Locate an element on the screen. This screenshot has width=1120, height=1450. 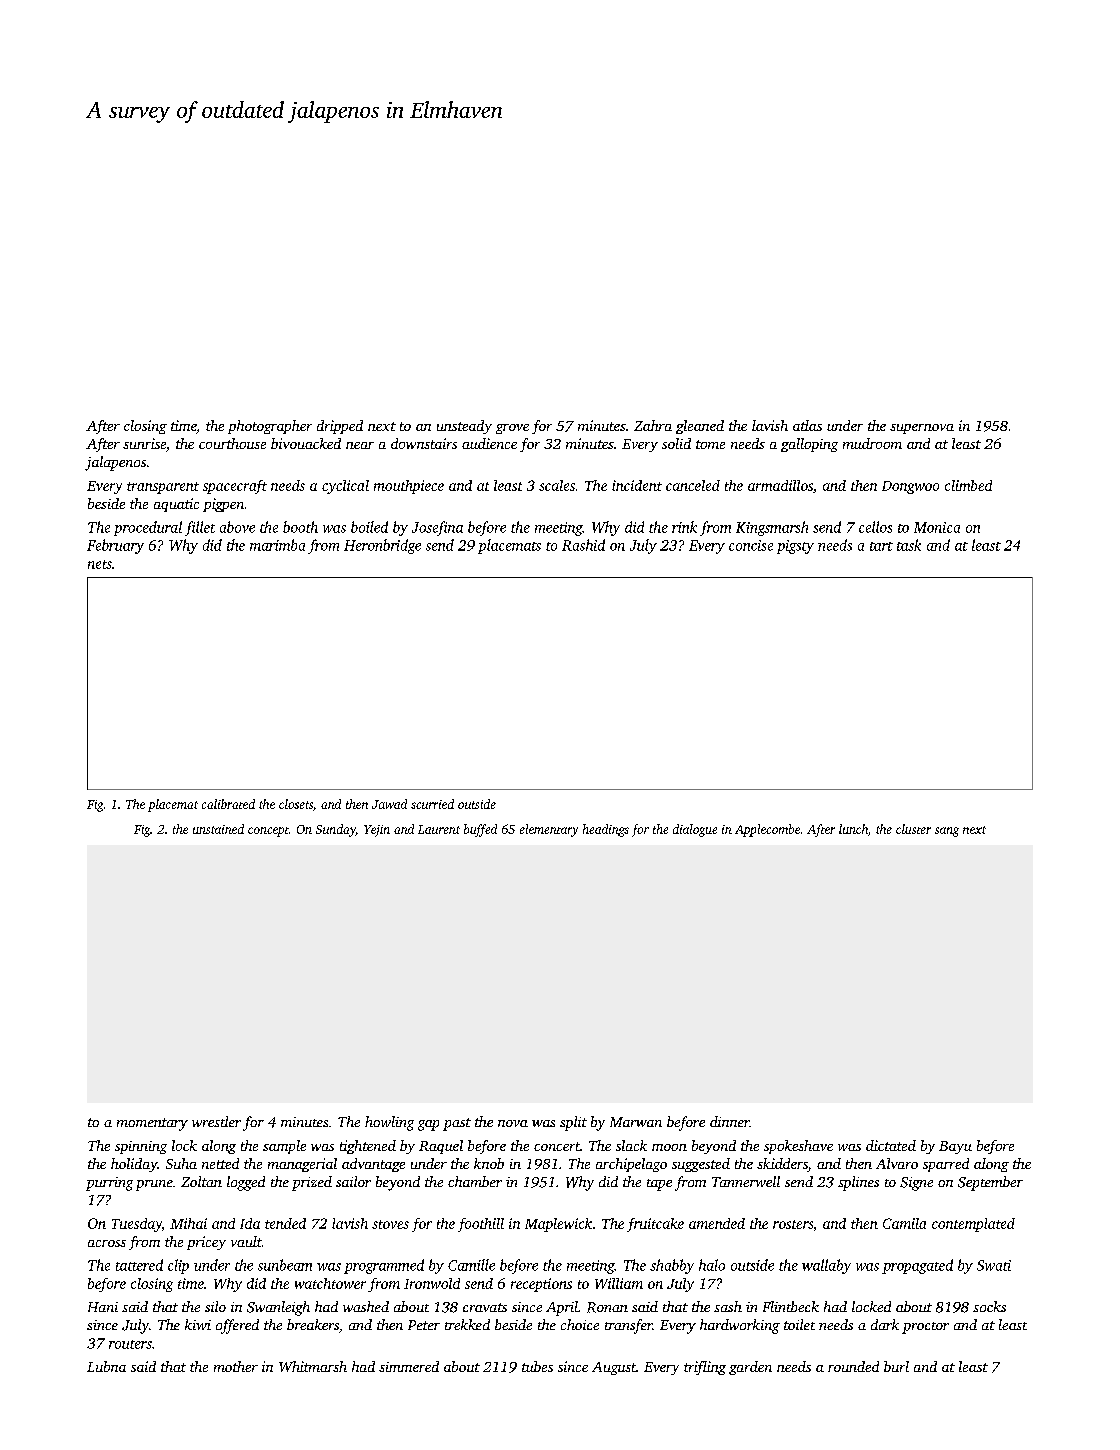
unstained is located at coordinates (218, 829).
